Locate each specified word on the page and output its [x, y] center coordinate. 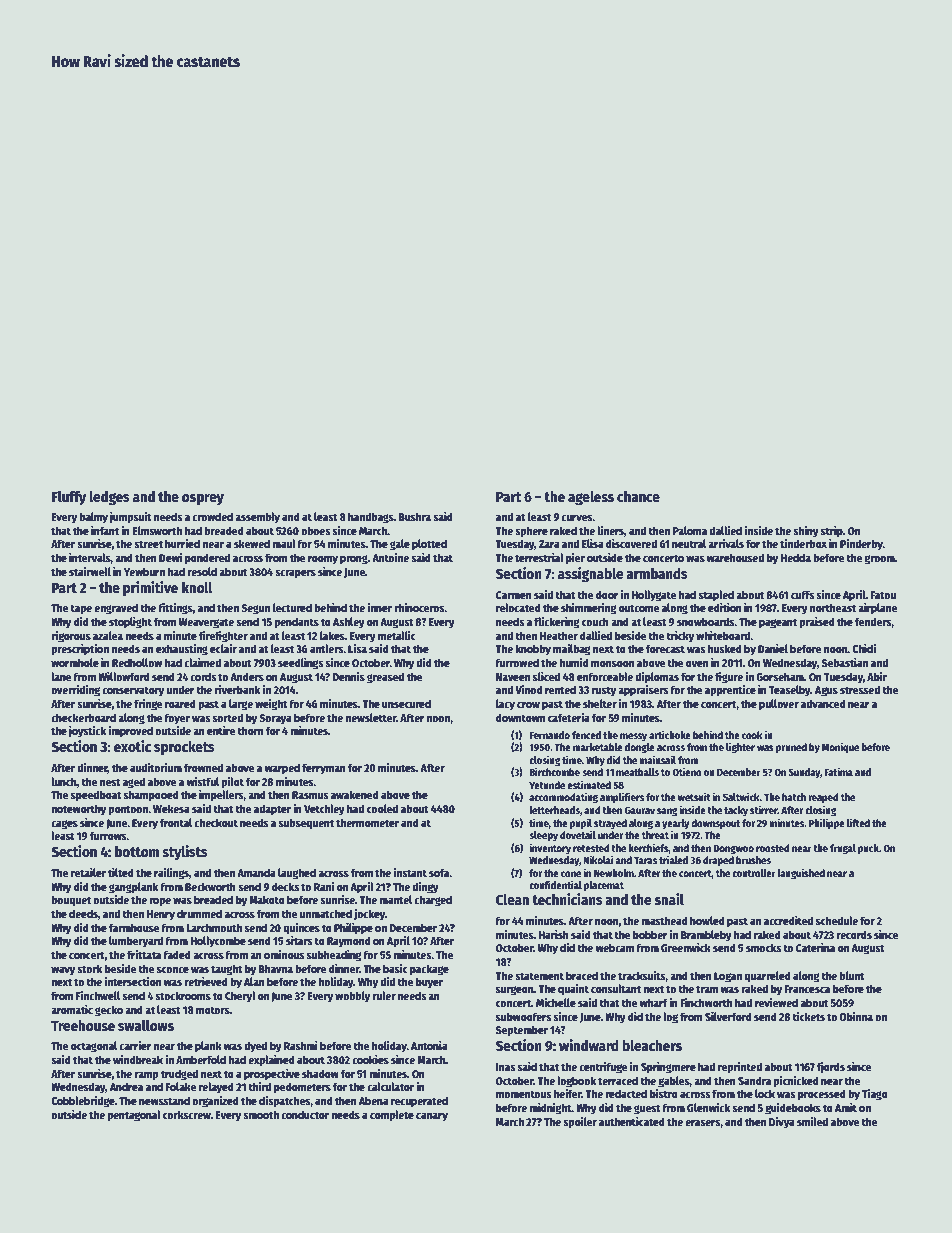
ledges [109, 498]
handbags [371, 518]
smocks [763, 947]
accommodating [563, 798]
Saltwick [741, 796]
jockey [369, 915]
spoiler [580, 1123]
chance [638, 496]
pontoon [128, 810]
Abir [877, 676]
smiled [812, 1121]
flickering [557, 623]
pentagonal [134, 1116]
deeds [83, 913]
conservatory [133, 691]
